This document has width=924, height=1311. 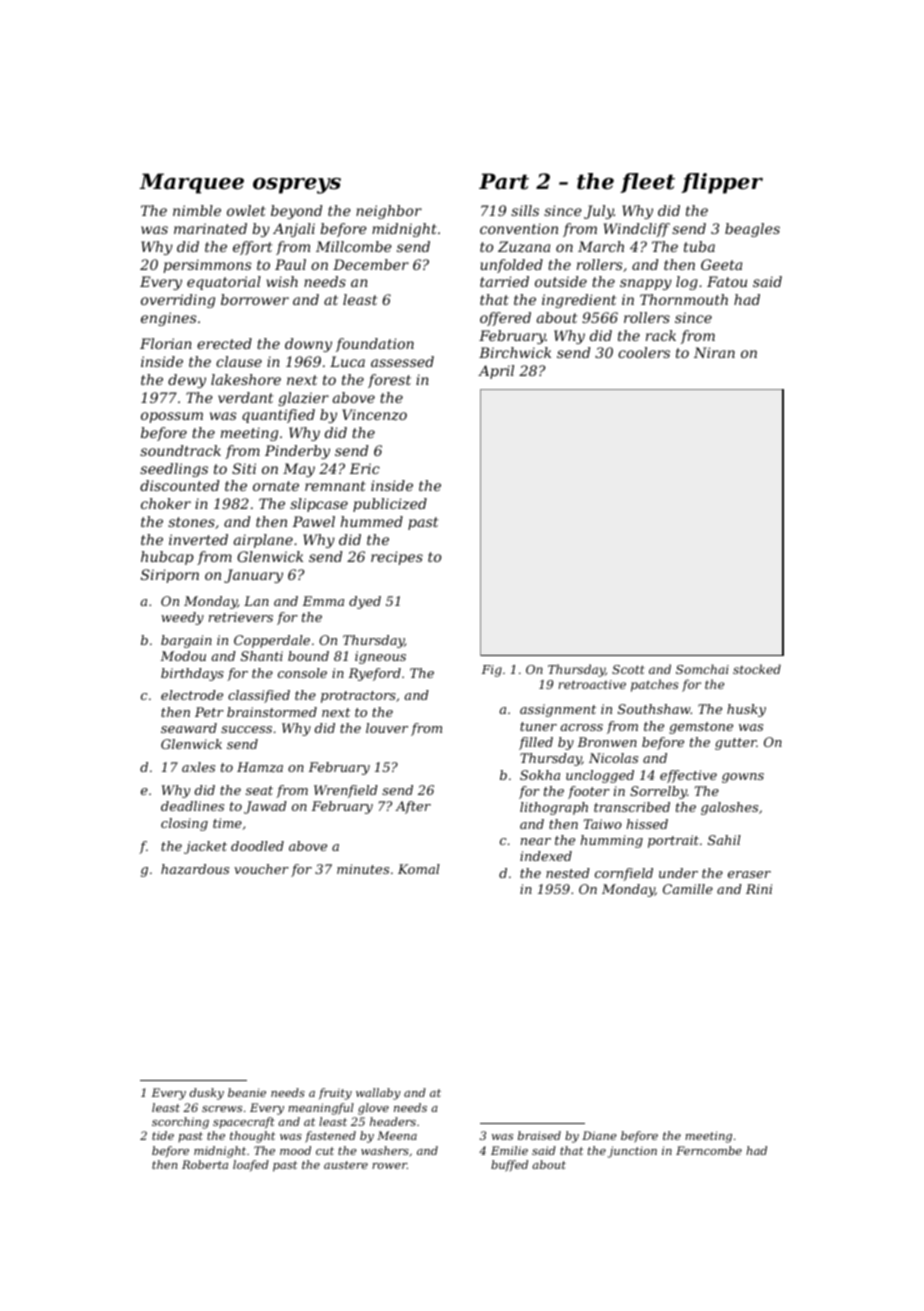 What do you see at coordinates (371, 264) in the document?
I see `December` at bounding box center [371, 264].
